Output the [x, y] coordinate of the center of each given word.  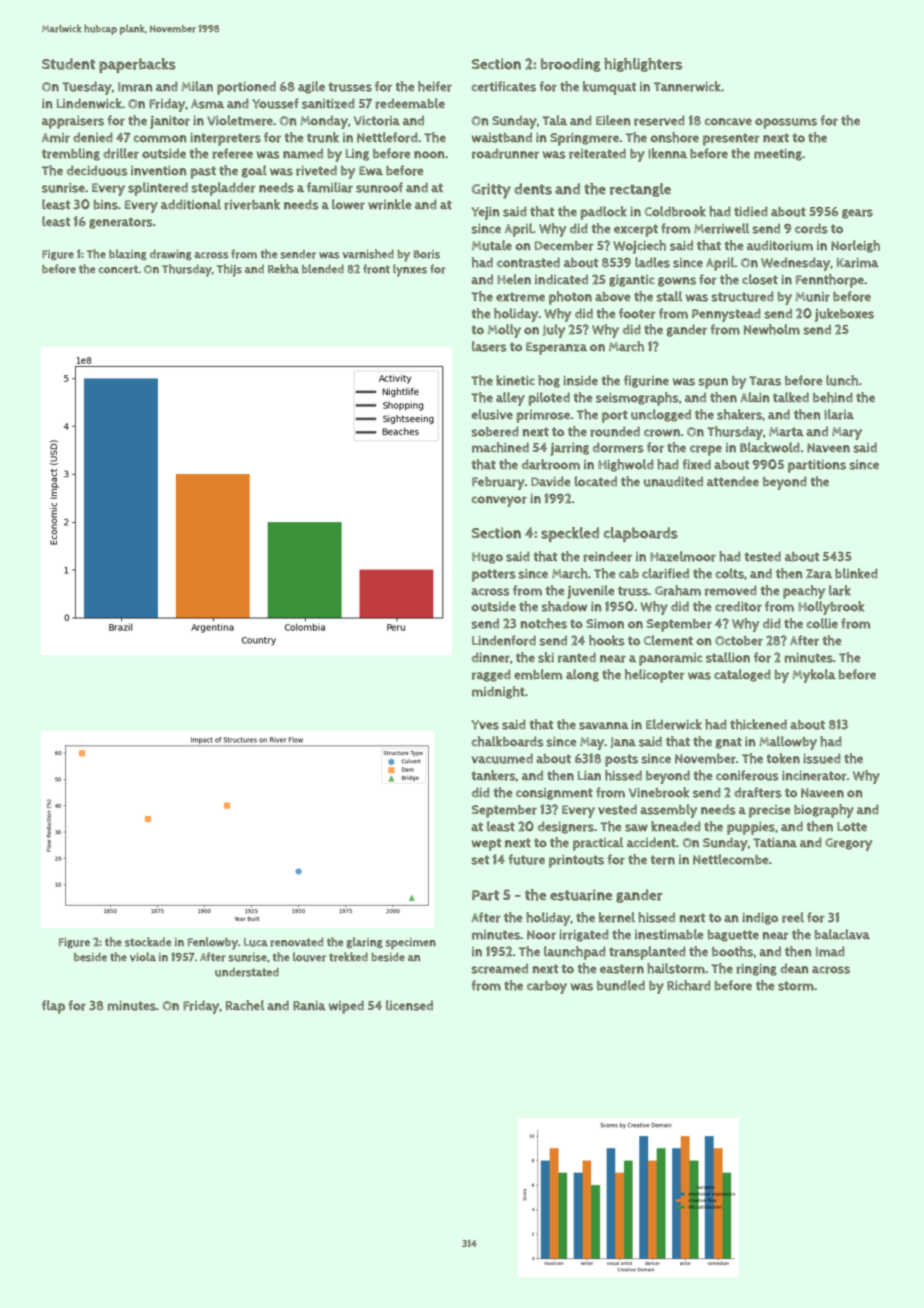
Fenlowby [213, 943]
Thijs [229, 270]
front [376, 269]
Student [68, 64]
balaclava [842, 934]
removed [731, 590]
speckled [570, 534]
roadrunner [505, 153]
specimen [410, 943]
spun [713, 383]
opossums [786, 123]
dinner [491, 657]
